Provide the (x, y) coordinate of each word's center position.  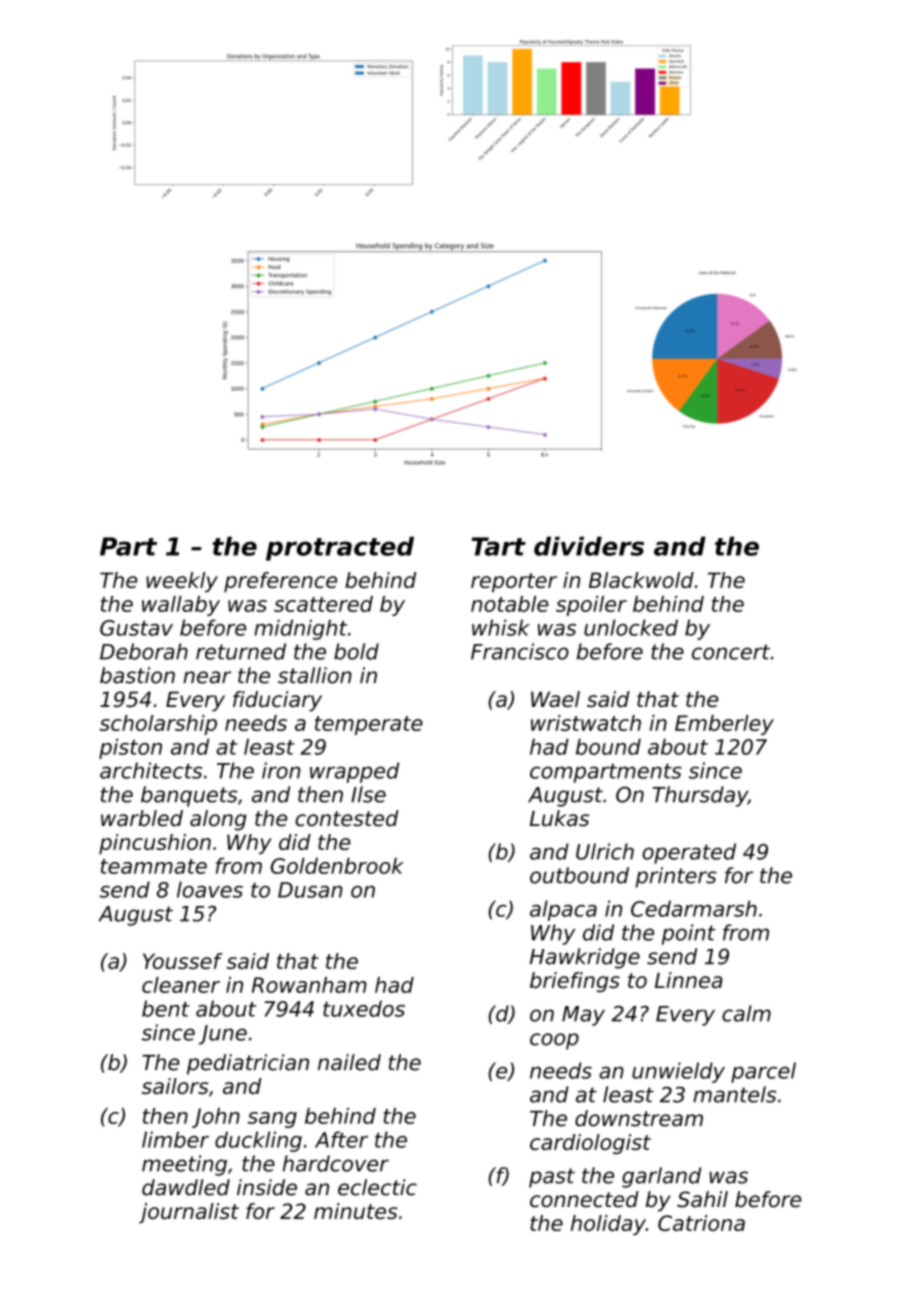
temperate (369, 725)
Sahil (702, 1199)
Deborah (144, 651)
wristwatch (586, 723)
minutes (356, 1211)
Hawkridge (585, 958)
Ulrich (605, 851)
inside (267, 1187)
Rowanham (309, 985)
